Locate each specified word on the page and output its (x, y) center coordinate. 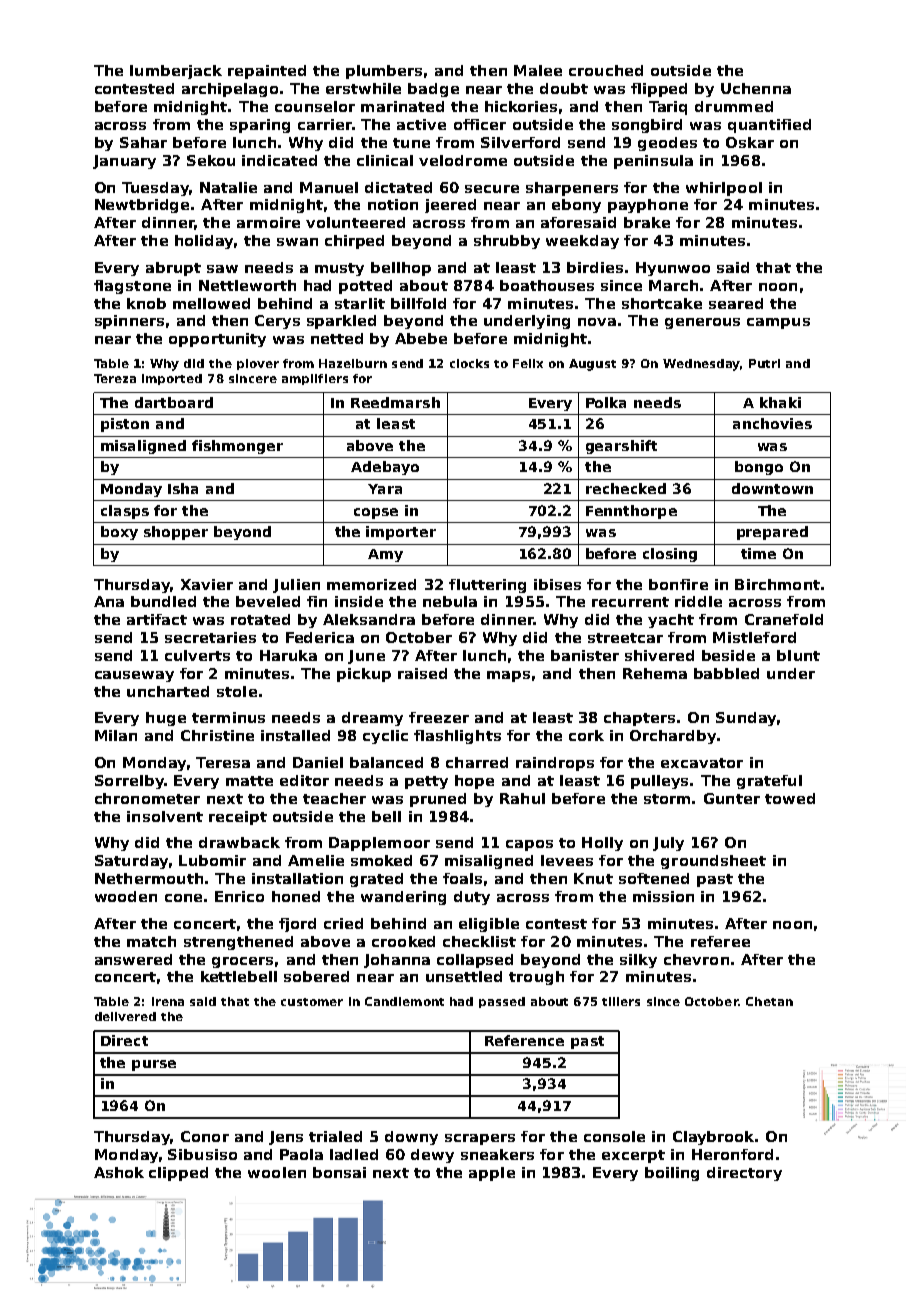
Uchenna (756, 88)
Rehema (655, 673)
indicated (279, 160)
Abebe (421, 338)
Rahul (522, 798)
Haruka (288, 655)
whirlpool (724, 189)
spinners (129, 322)
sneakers (497, 1154)
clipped (178, 1174)
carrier (325, 124)
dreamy (372, 719)
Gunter (732, 798)
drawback (239, 842)
